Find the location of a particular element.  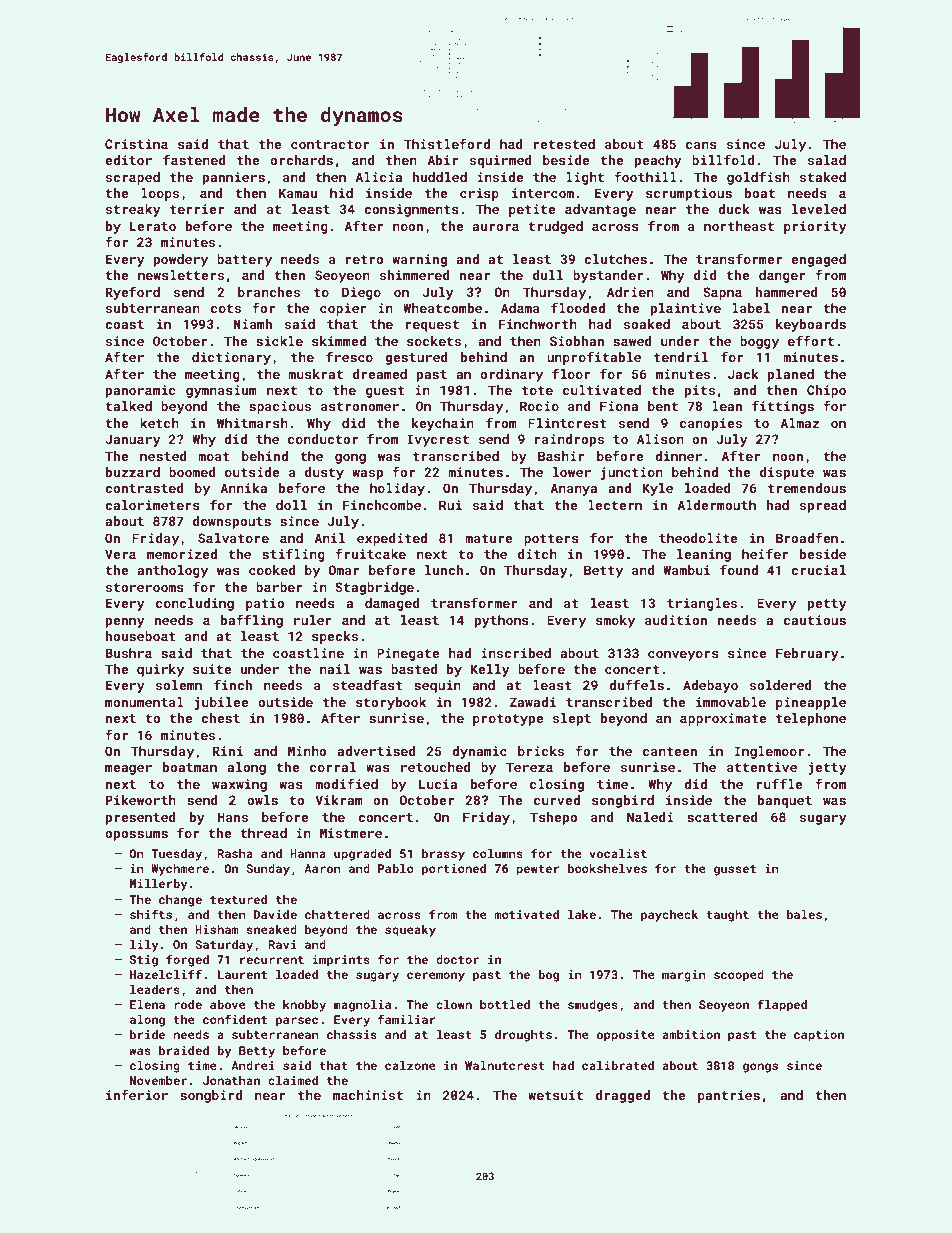

Cristina is located at coordinates (136, 144).
